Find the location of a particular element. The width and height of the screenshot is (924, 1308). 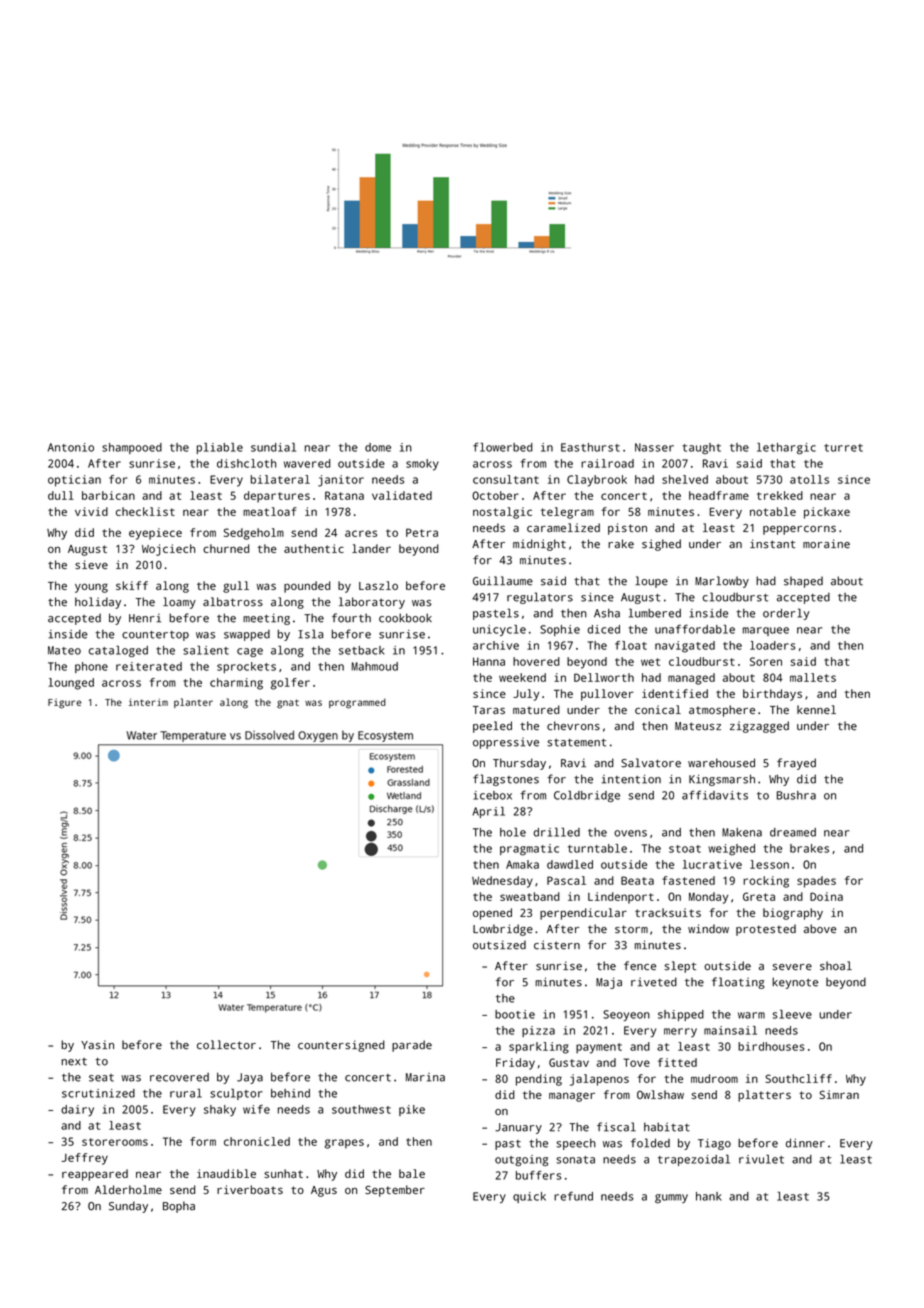

Laszlo is located at coordinates (378, 585).
